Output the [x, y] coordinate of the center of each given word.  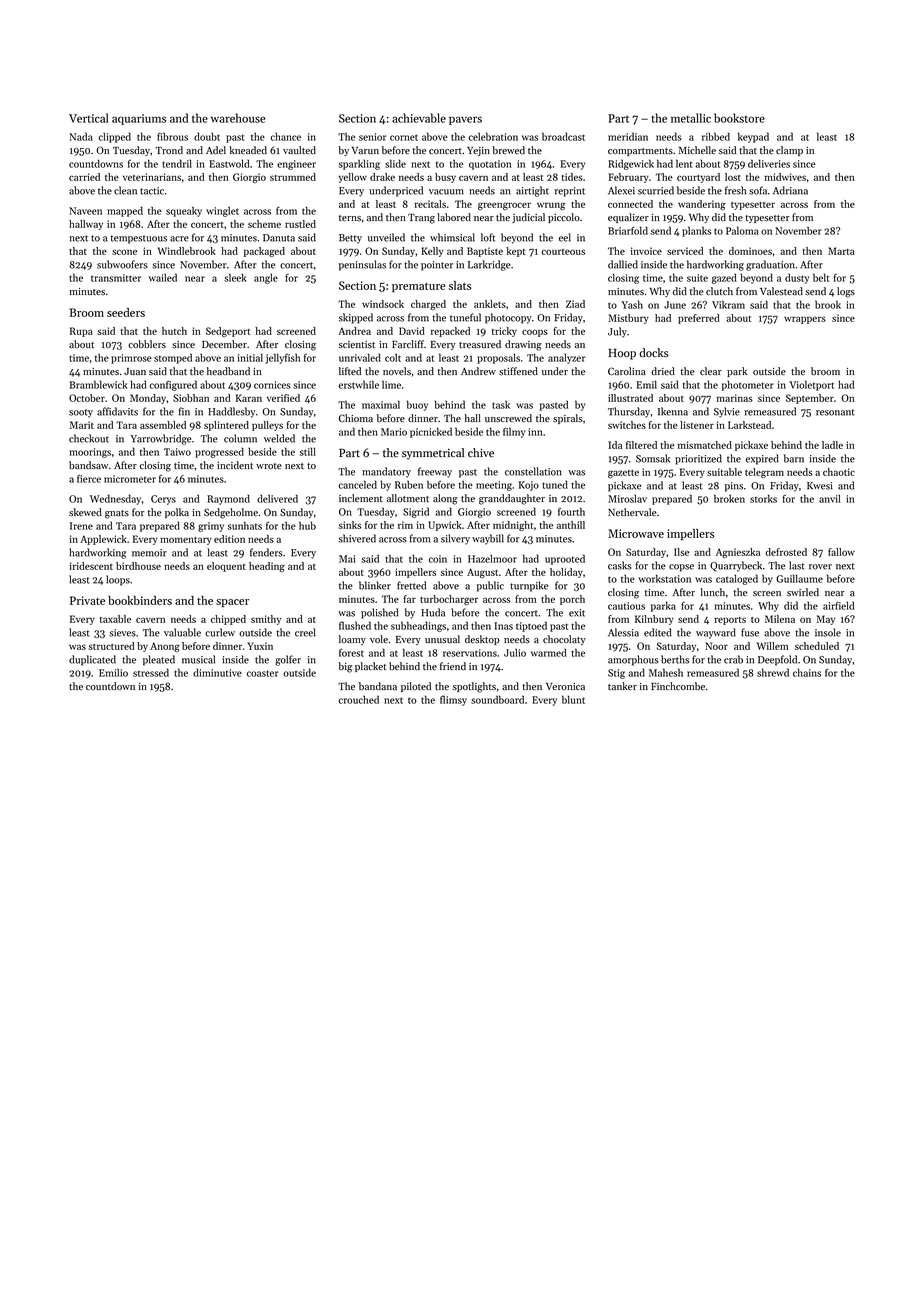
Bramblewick [98, 384]
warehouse [238, 118]
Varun [365, 150]
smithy [266, 620]
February [628, 178]
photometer [748, 386]
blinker [375, 585]
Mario [394, 432]
